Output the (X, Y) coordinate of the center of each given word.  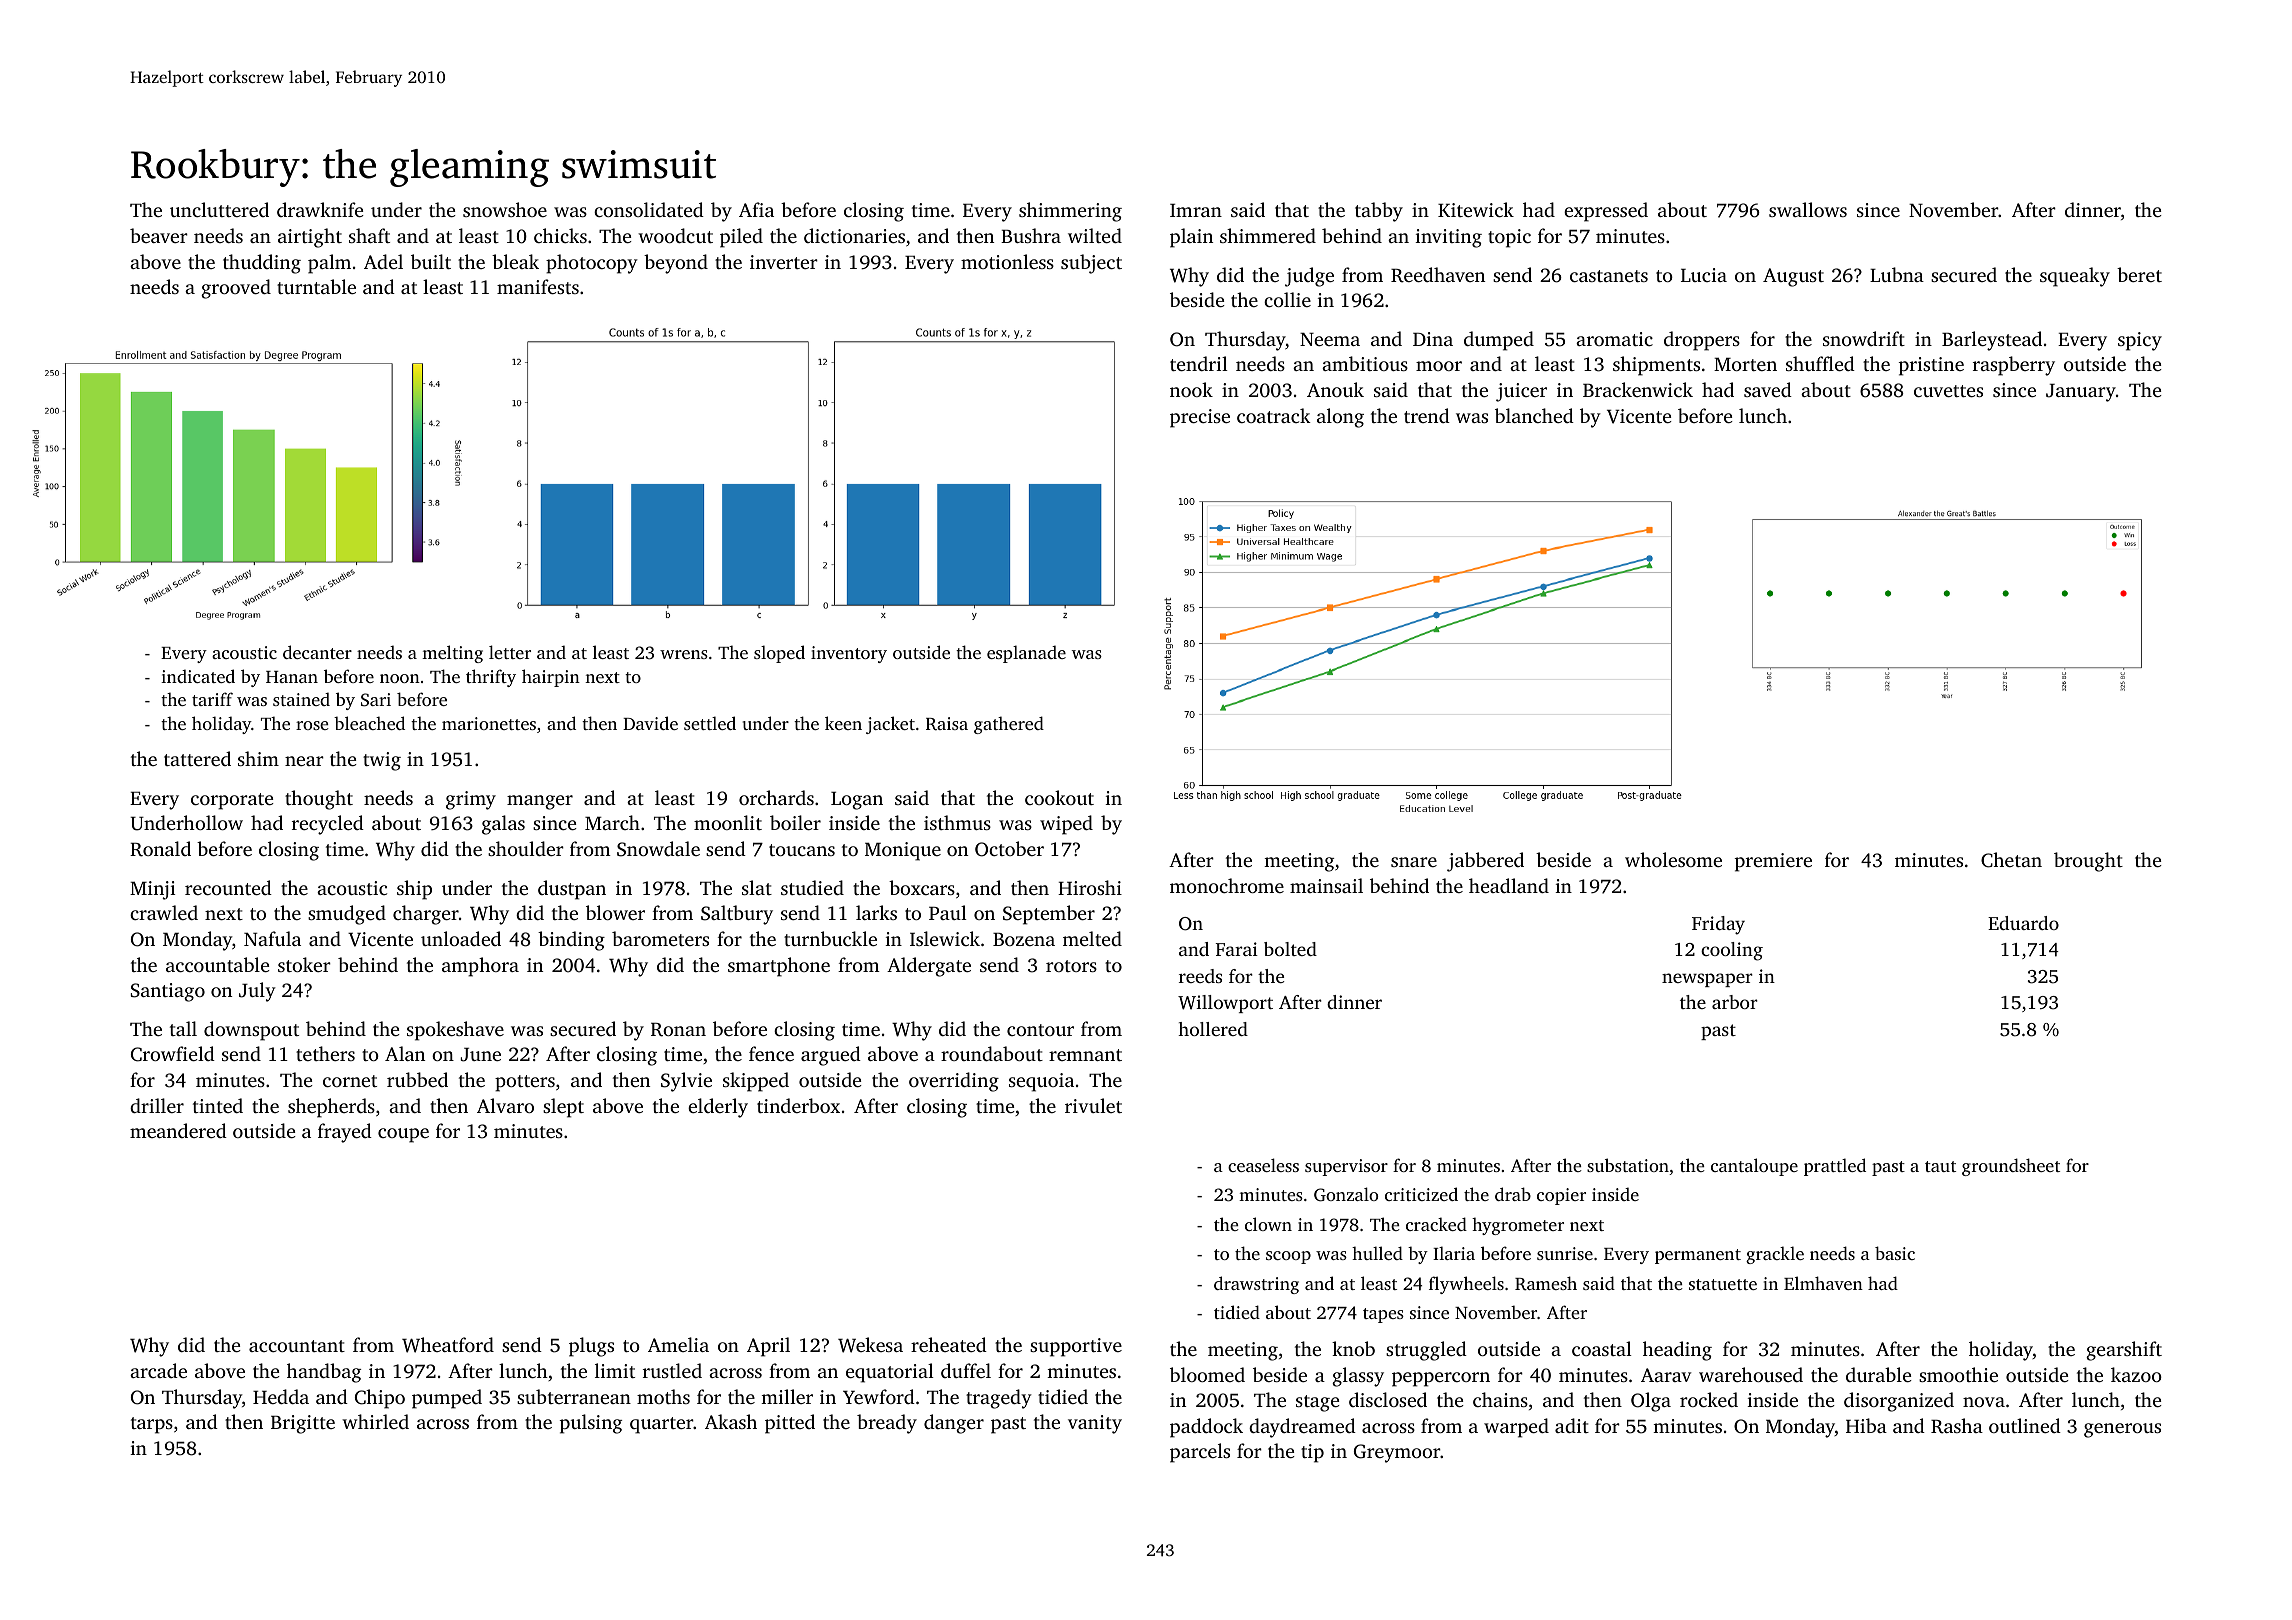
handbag (324, 1373)
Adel (383, 261)
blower (615, 912)
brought (2088, 862)
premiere (1773, 862)
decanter (317, 652)
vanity (1095, 1424)
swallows (1808, 209)
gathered (1009, 725)
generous (2122, 1430)
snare (1414, 862)
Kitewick (1476, 209)
